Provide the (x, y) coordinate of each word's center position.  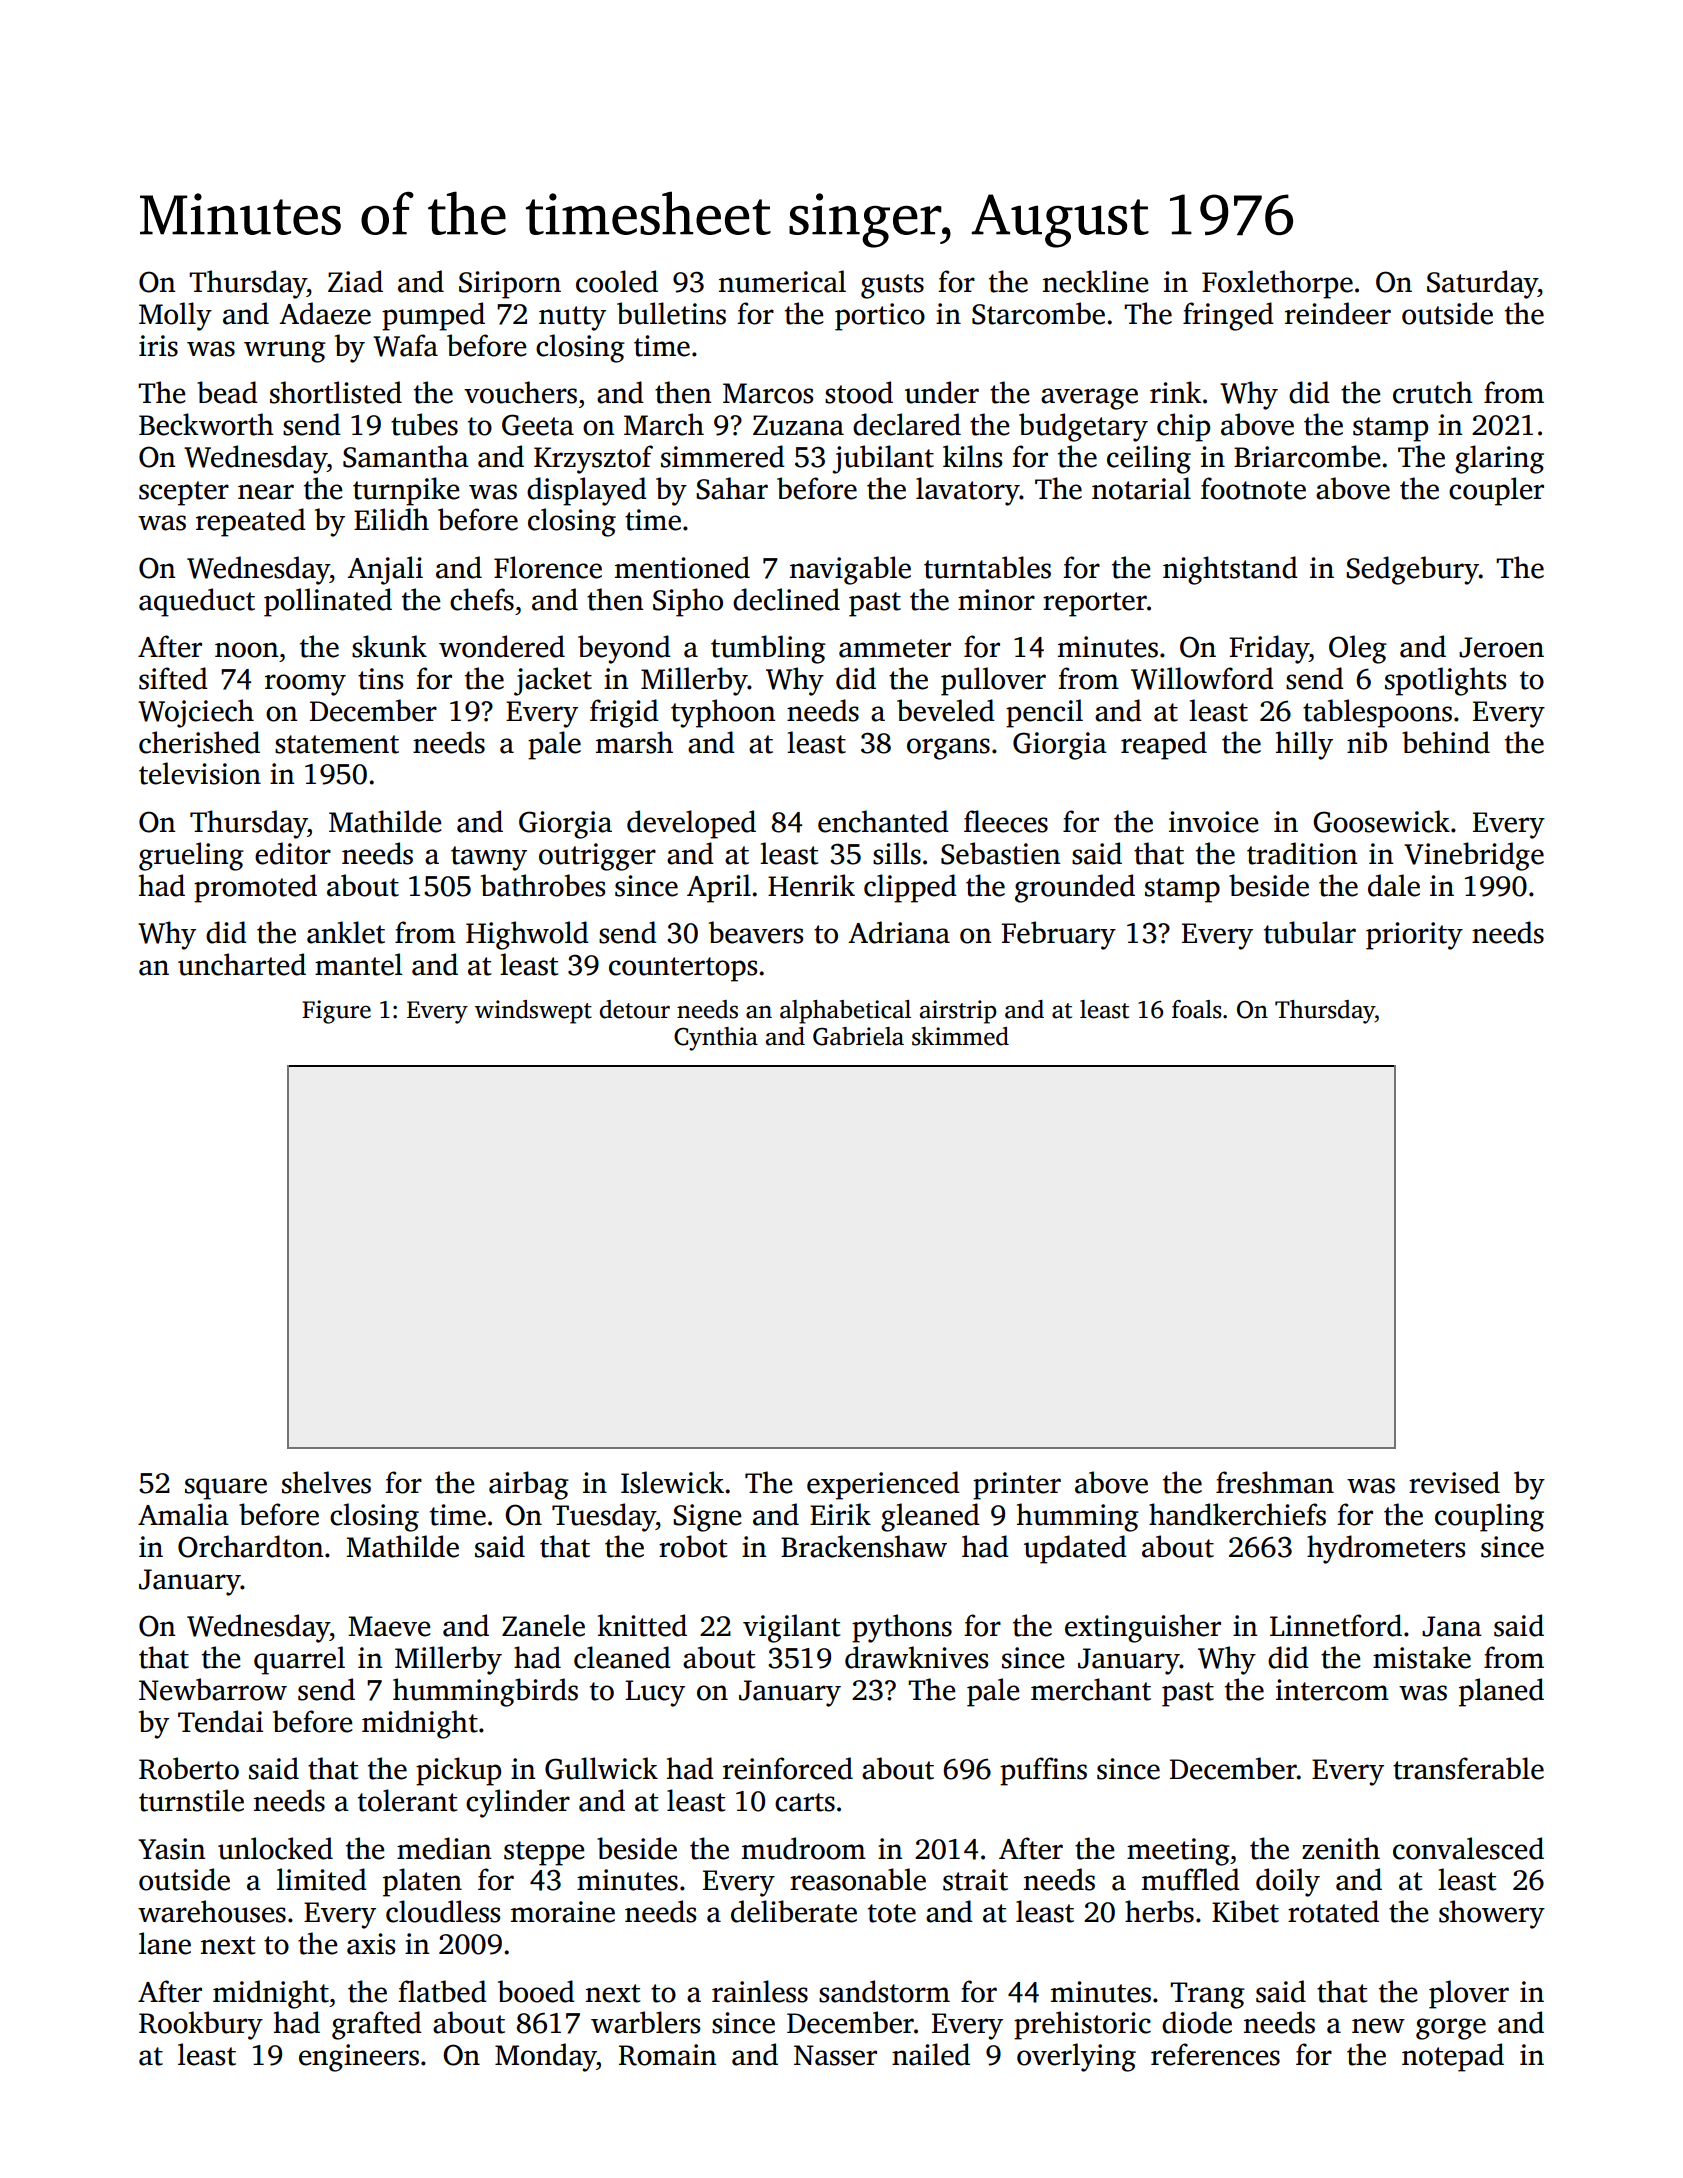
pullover (993, 681)
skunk (389, 646)
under (942, 392)
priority (1414, 936)
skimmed (960, 1036)
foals (1197, 1009)
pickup (458, 1771)
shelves (326, 1482)
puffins (1043, 1771)
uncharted (242, 964)
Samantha (406, 456)
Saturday (1482, 284)
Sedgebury (1412, 570)
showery (1492, 1914)
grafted (377, 2025)
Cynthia (716, 1039)
